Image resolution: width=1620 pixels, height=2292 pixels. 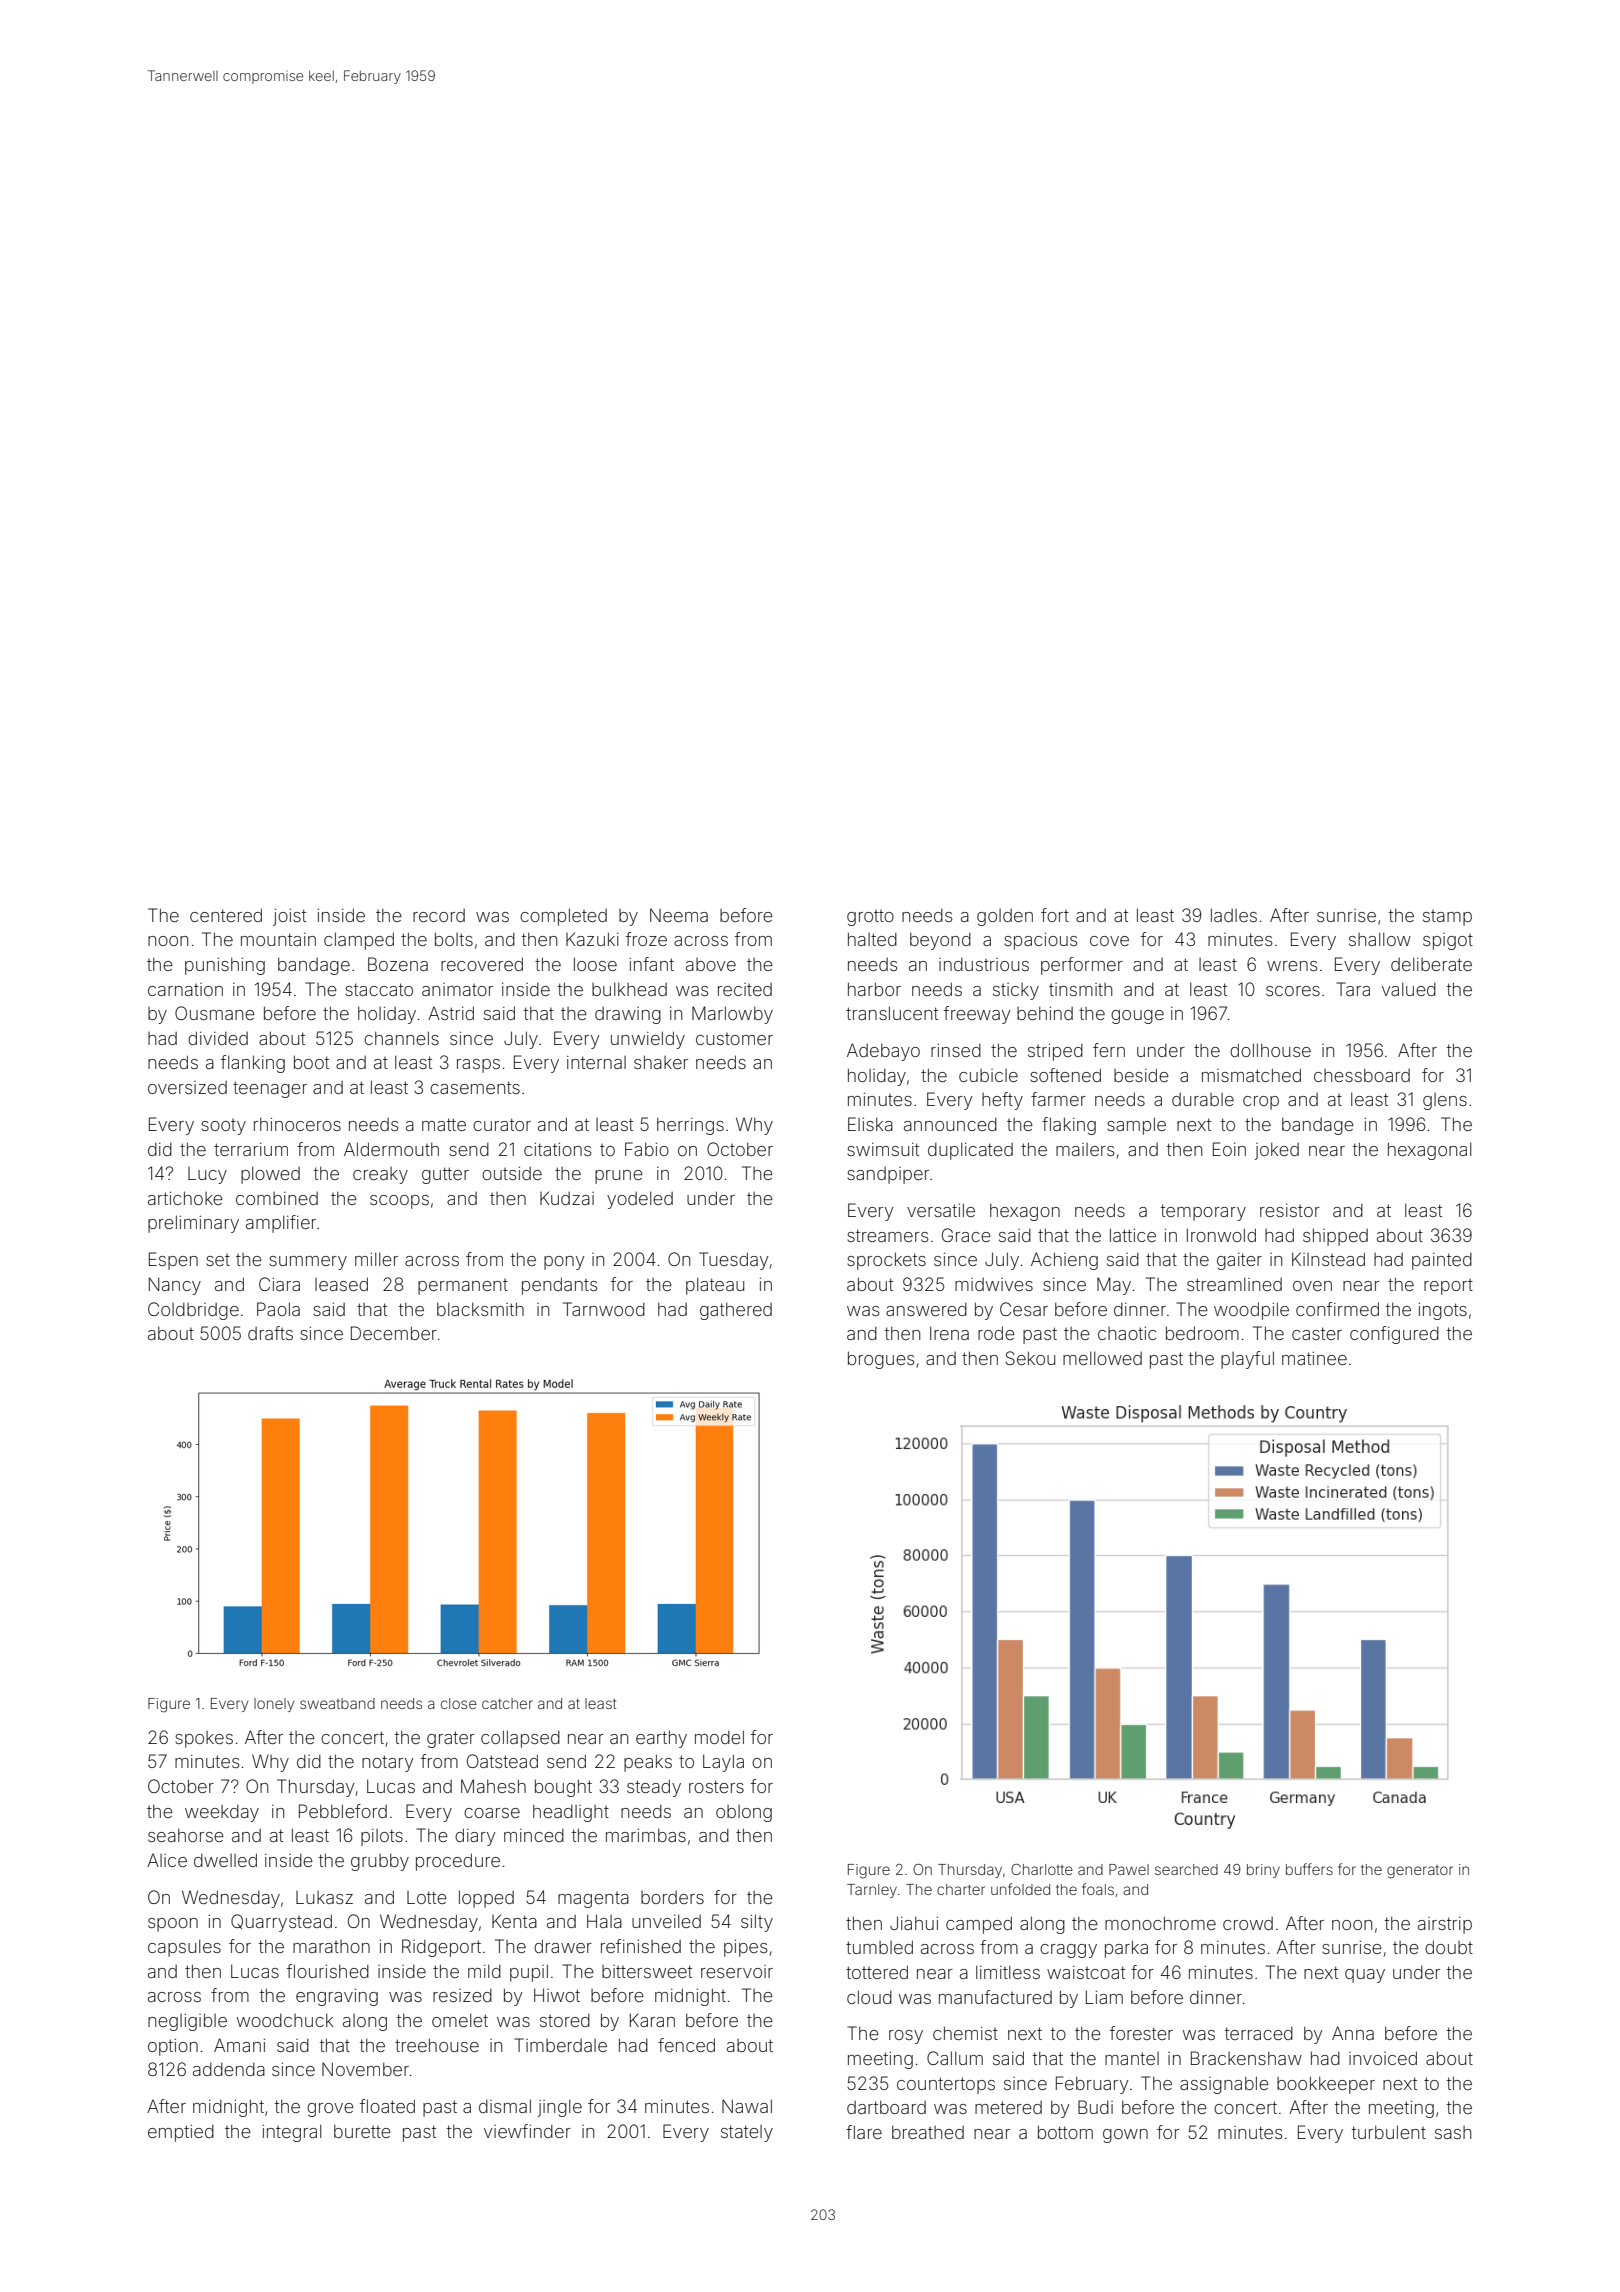 What do you see at coordinates (872, 1891) in the page?
I see `Tarnley` at bounding box center [872, 1891].
